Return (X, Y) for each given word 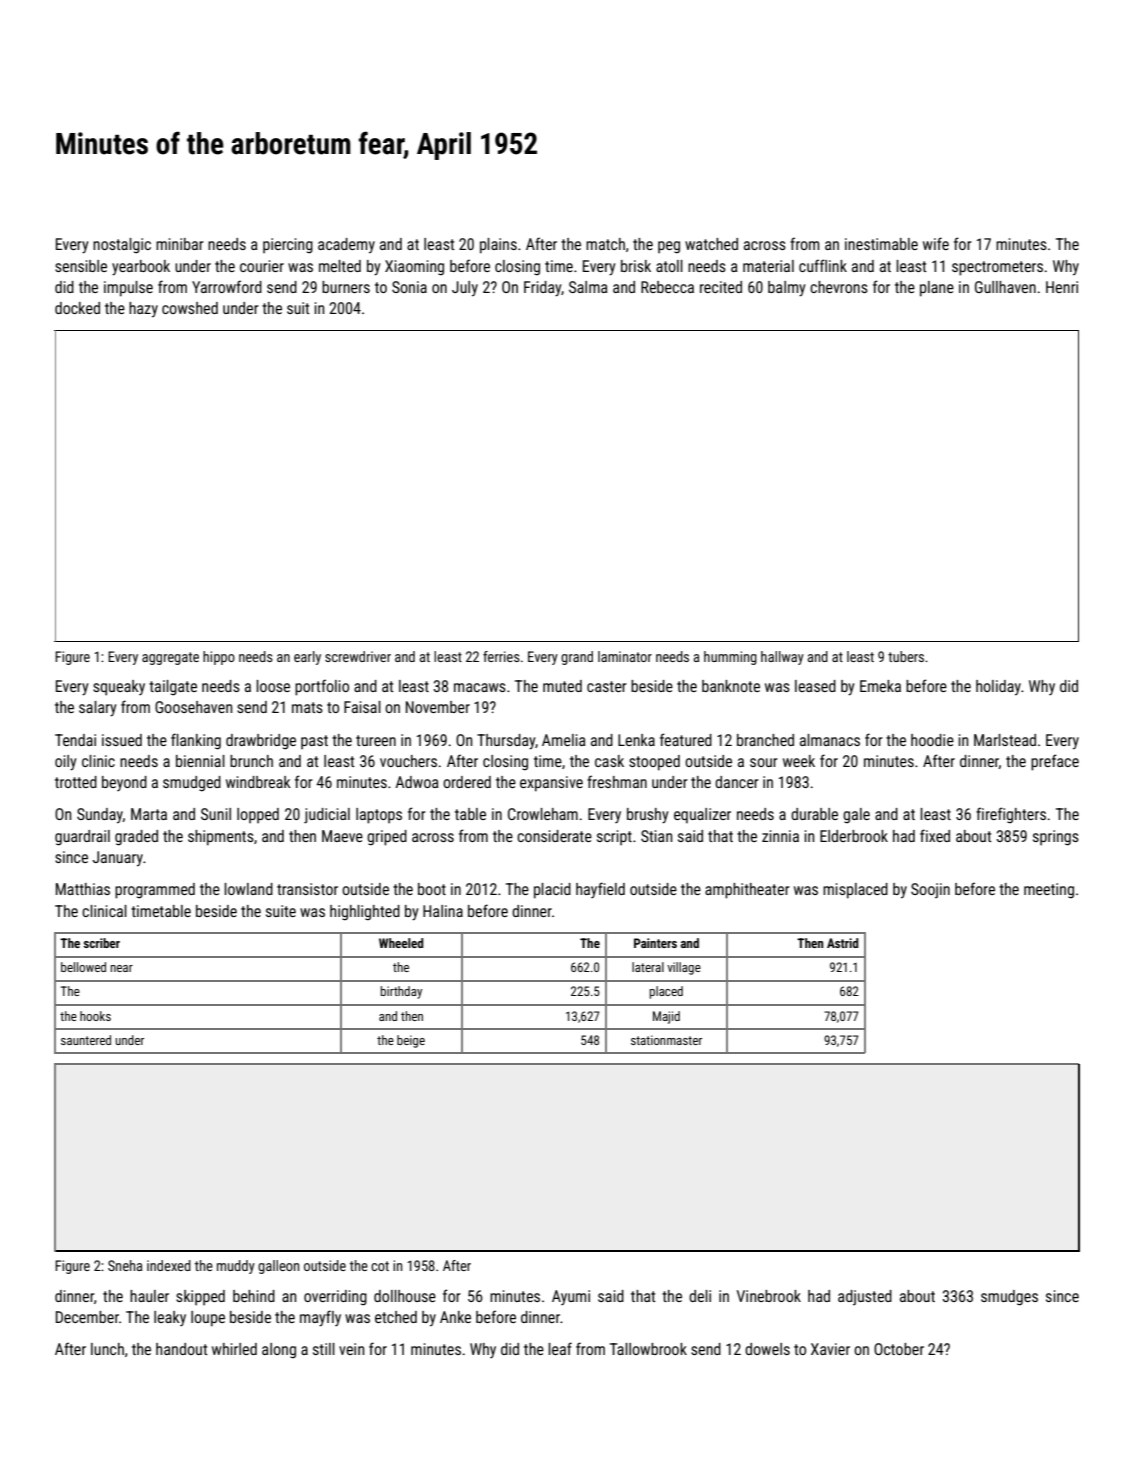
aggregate (170, 658)
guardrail (82, 838)
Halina (443, 911)
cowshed (190, 308)
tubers (906, 656)
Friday (542, 289)
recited (721, 287)
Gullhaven (1005, 287)
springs (1056, 838)
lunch (107, 1349)
